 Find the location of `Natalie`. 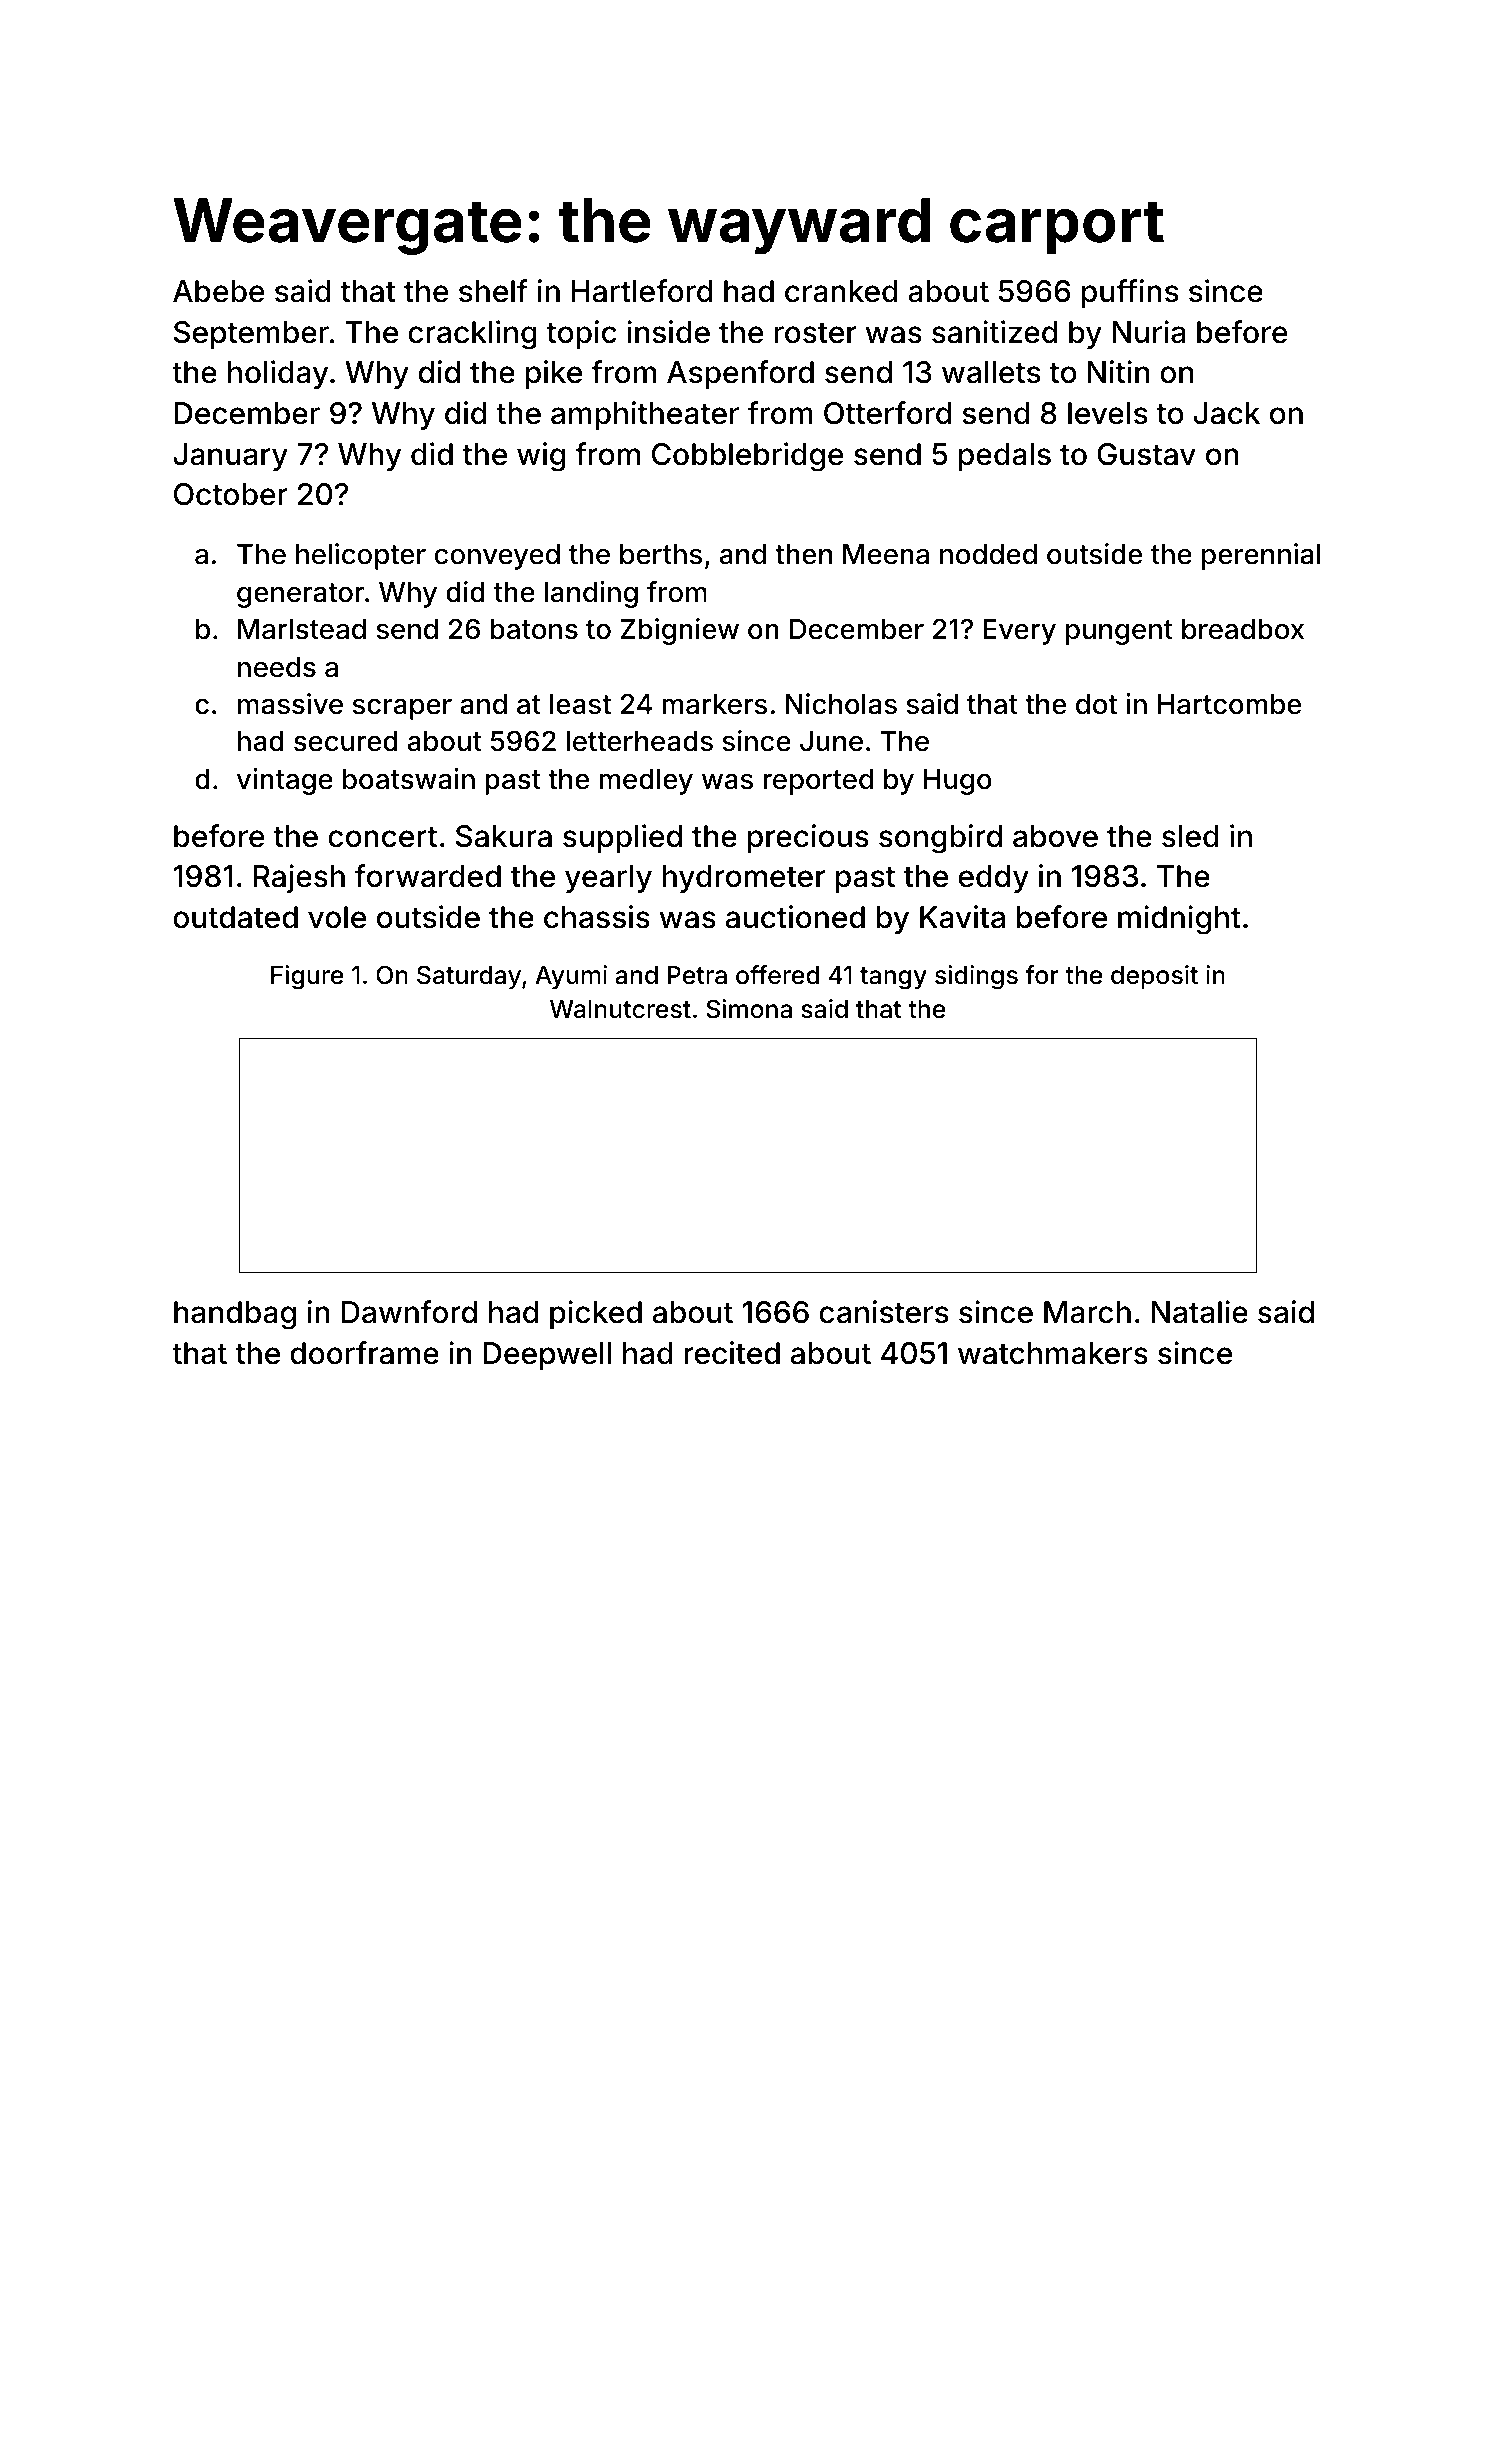

Natalie is located at coordinates (1200, 1312).
